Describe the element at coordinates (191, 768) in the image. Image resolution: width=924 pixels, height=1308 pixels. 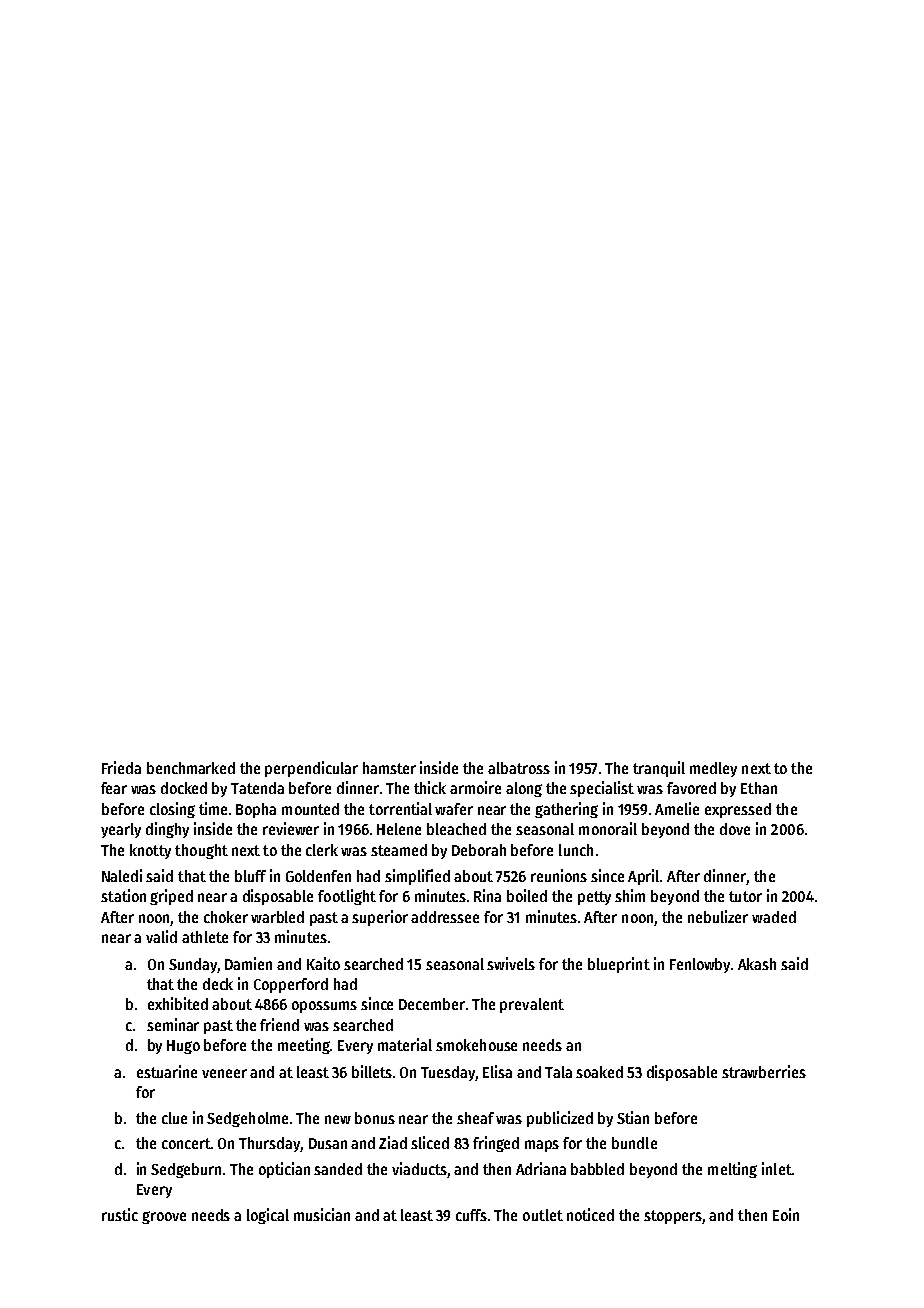
I see `benchmarked` at that location.
